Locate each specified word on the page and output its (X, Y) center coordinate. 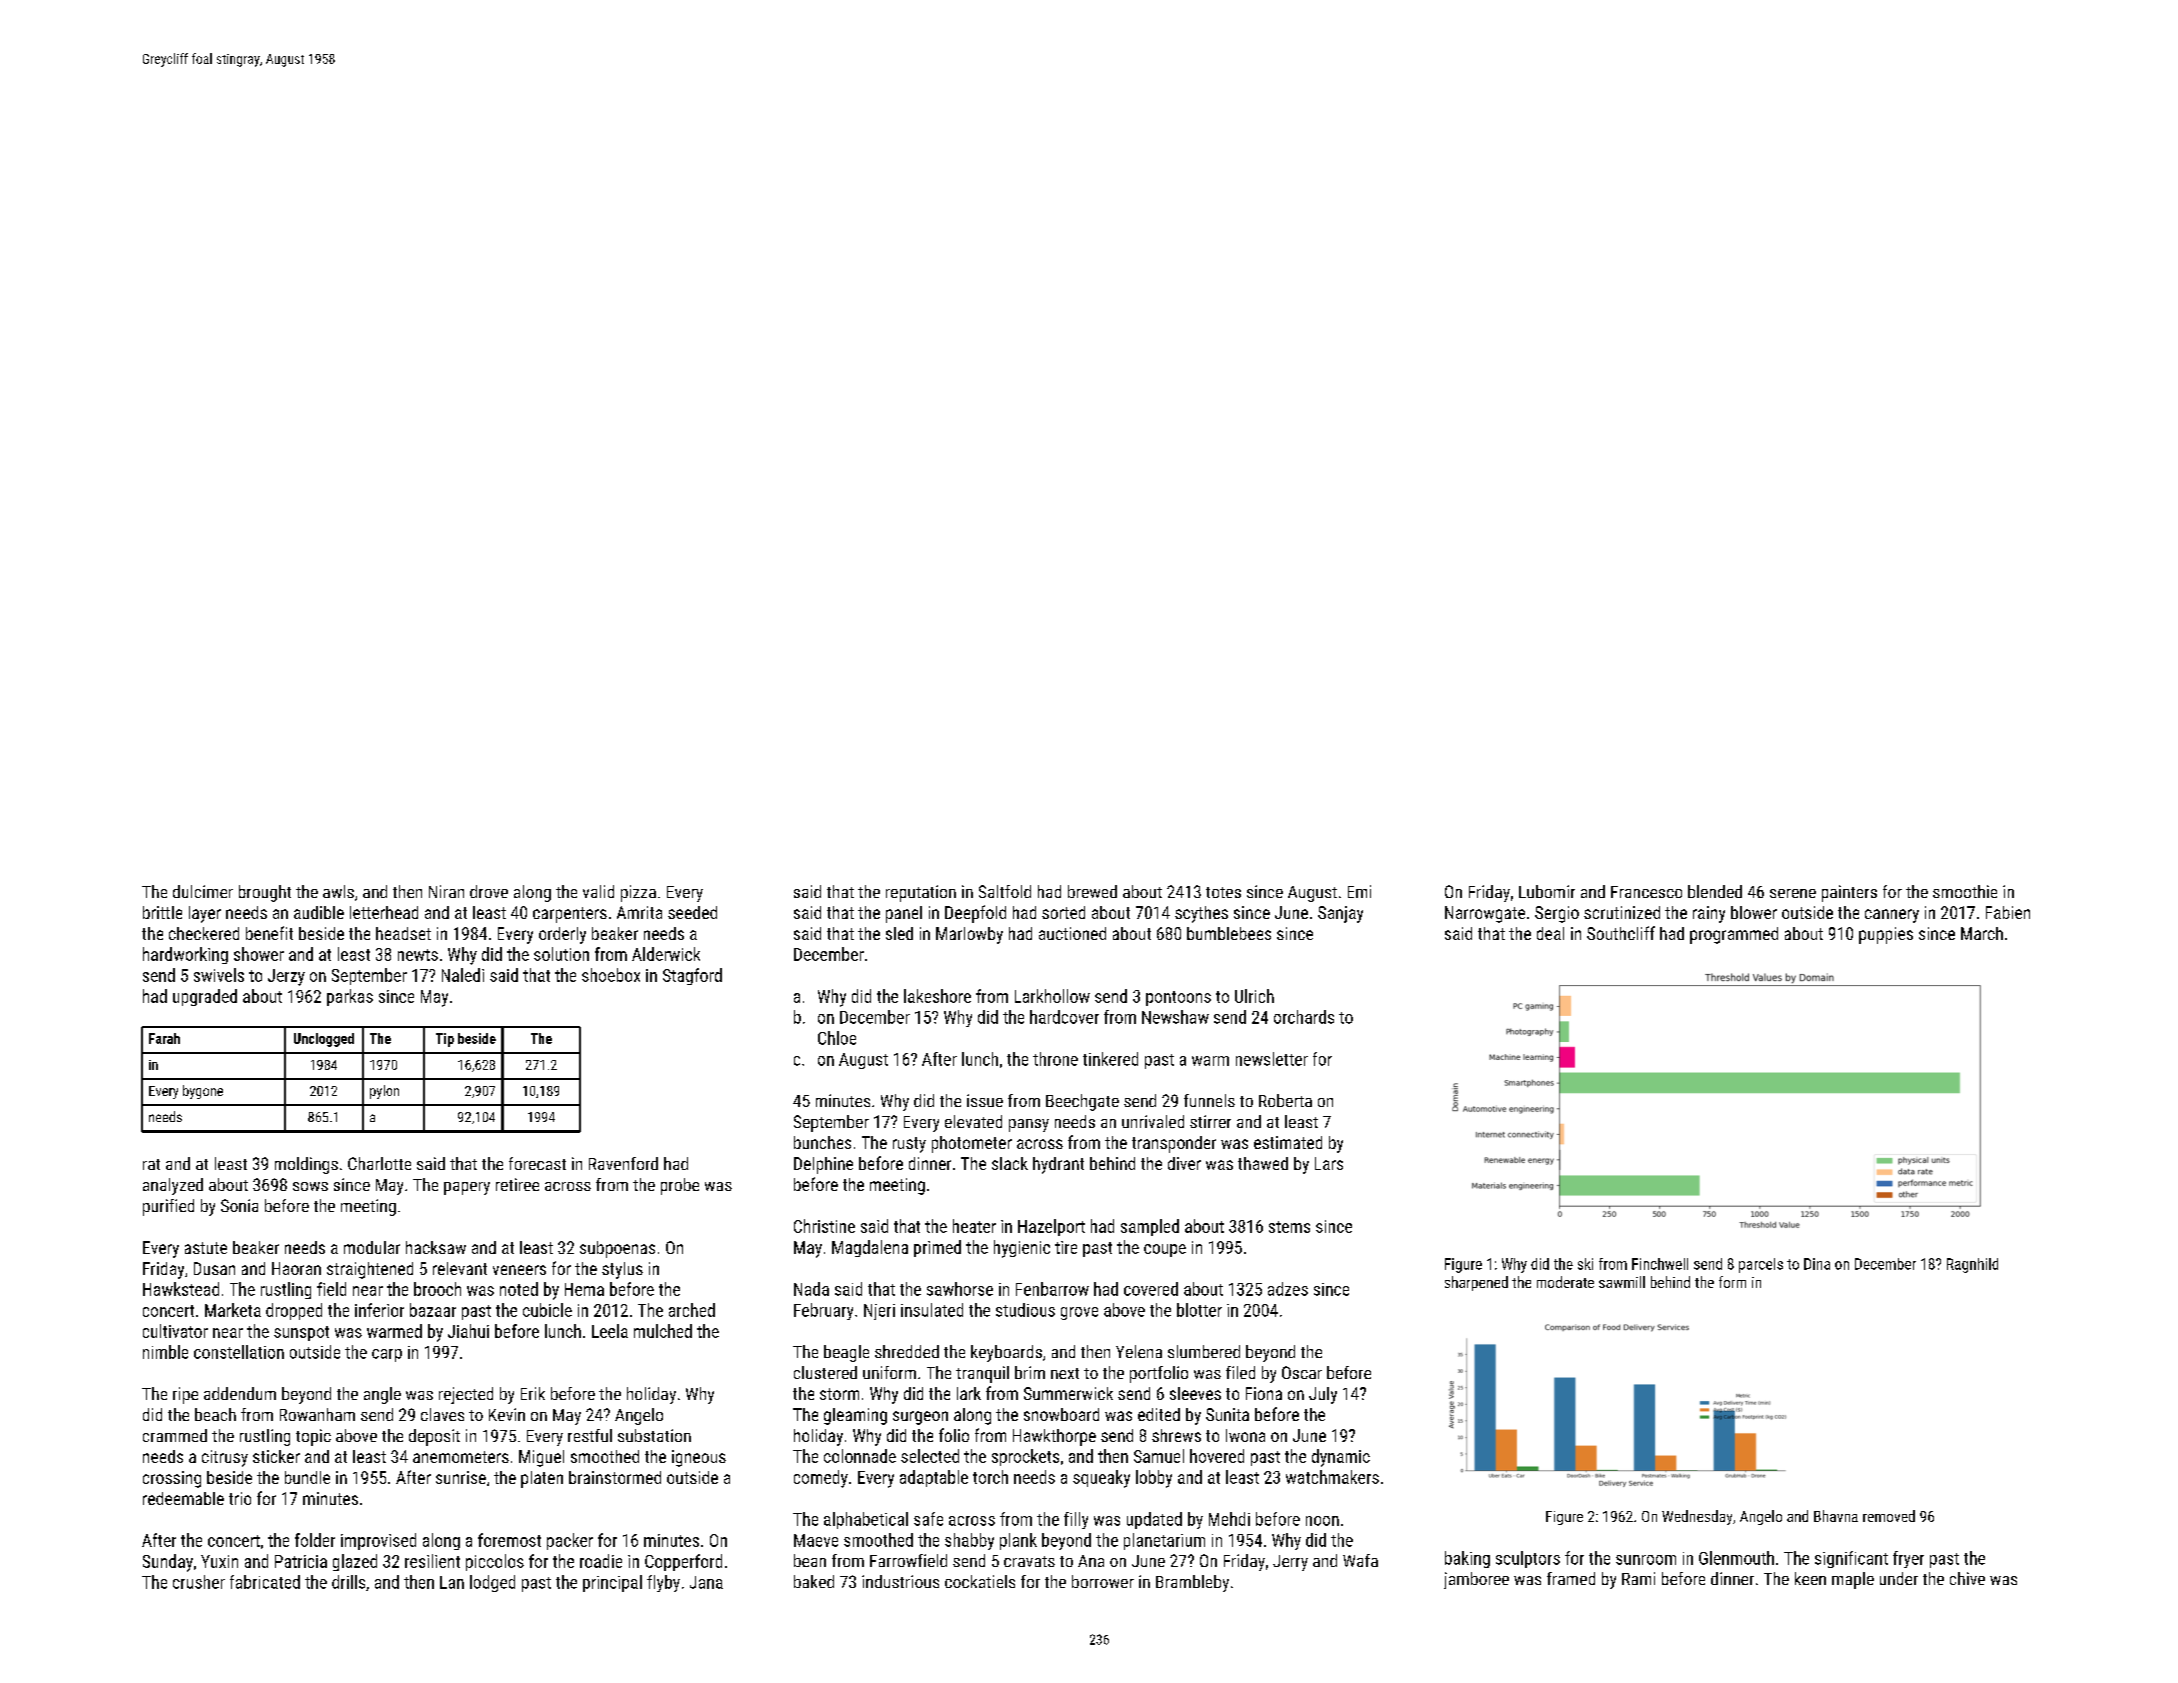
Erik (533, 1393)
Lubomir (1547, 891)
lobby (1154, 1479)
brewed (1092, 891)
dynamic (1341, 1458)
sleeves (1195, 1393)
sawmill (1622, 1282)
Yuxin (219, 1561)
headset (403, 933)
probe (680, 1186)
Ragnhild (1972, 1265)
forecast (537, 1163)
